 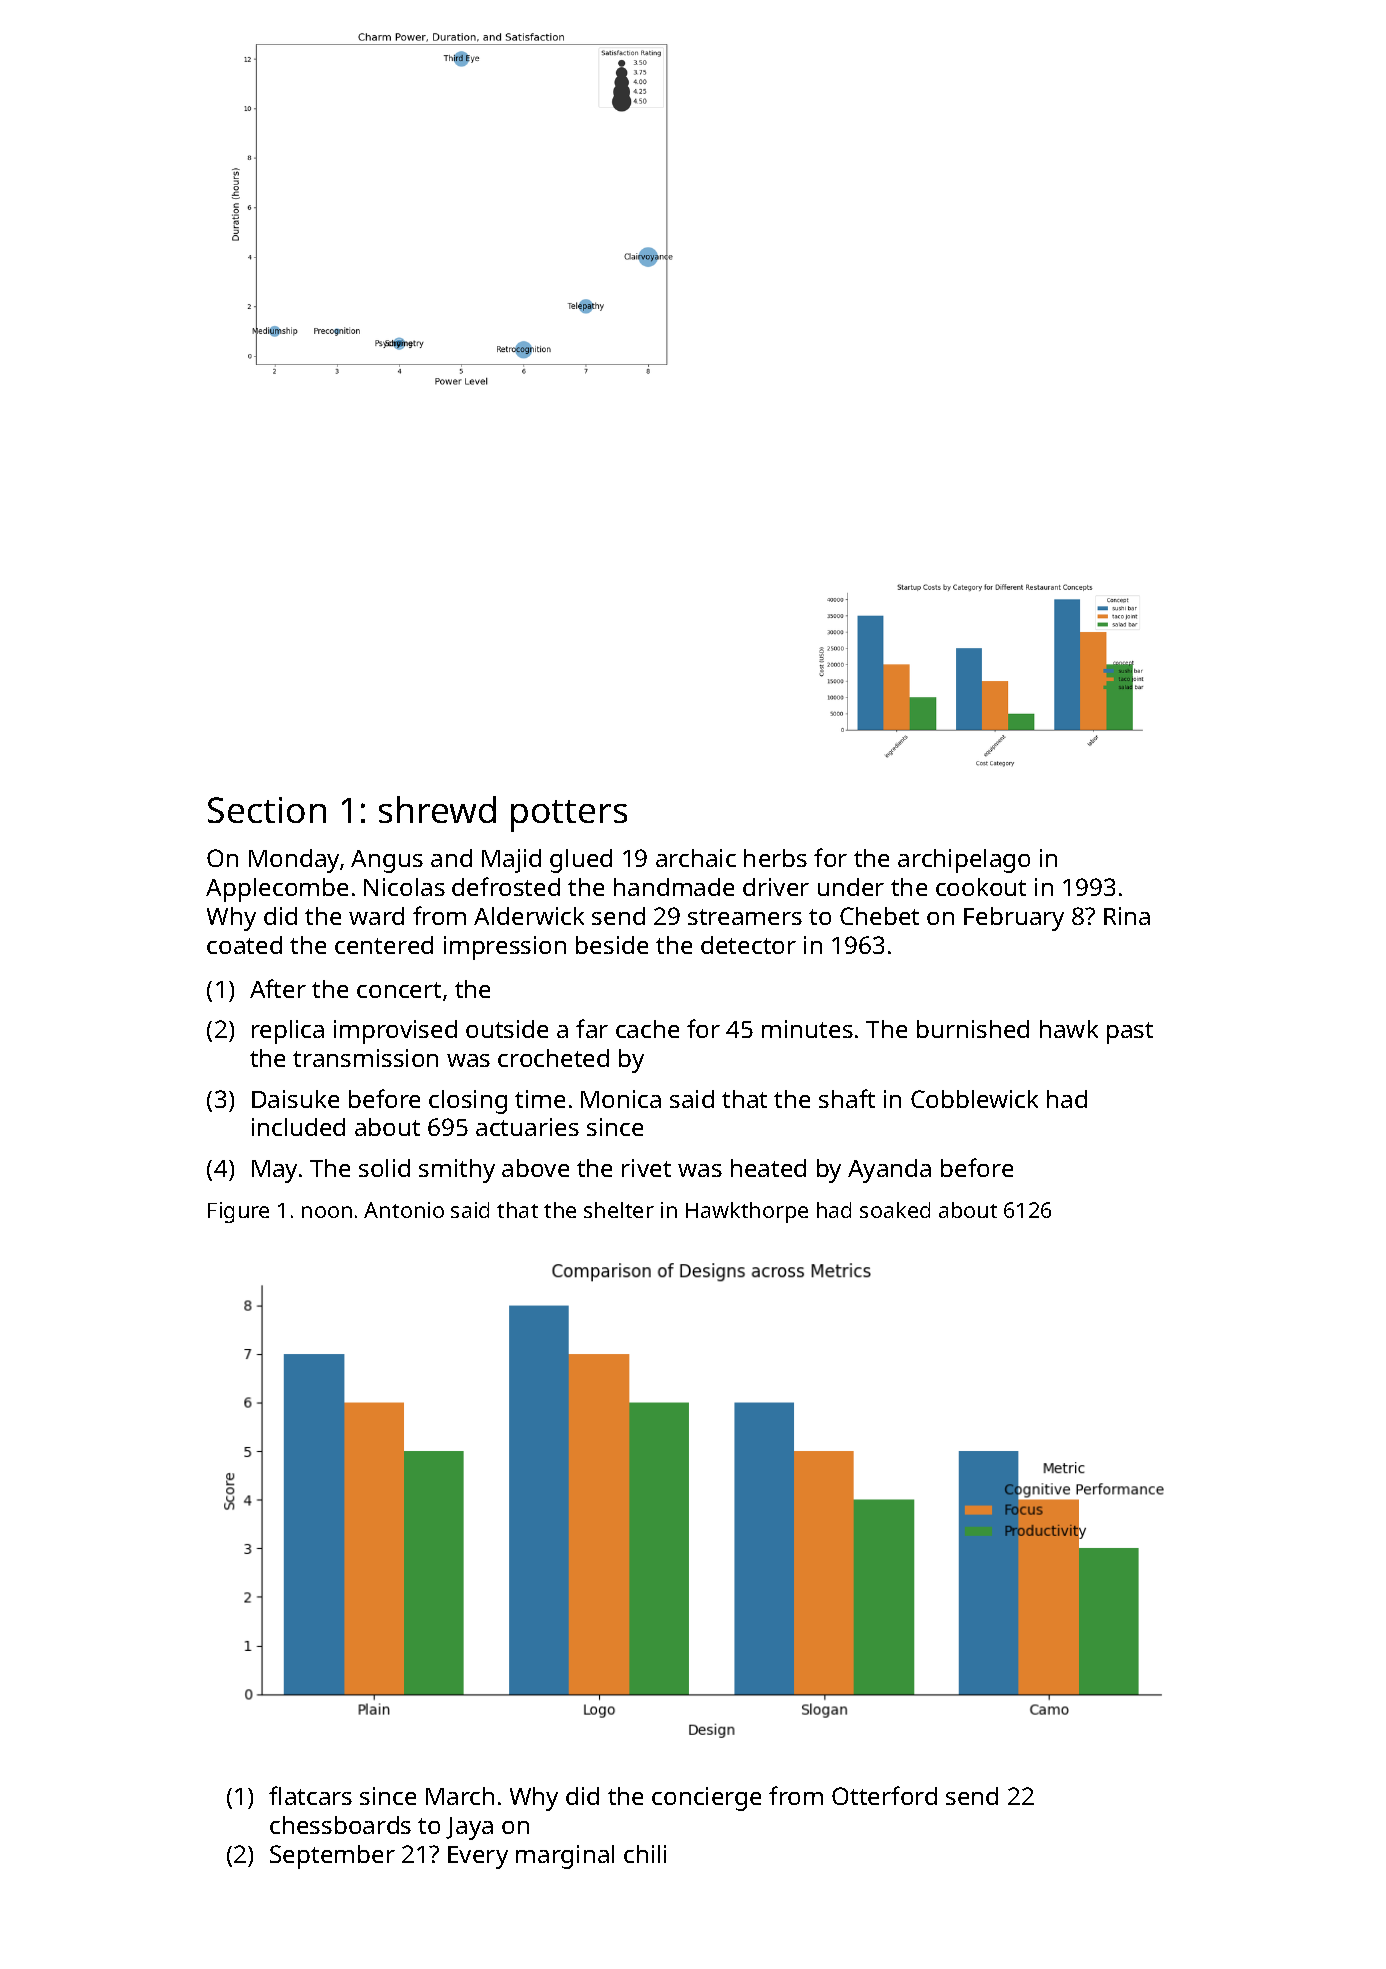 What do you see at coordinates (327, 1212) in the screenshot?
I see `noon` at bounding box center [327, 1212].
